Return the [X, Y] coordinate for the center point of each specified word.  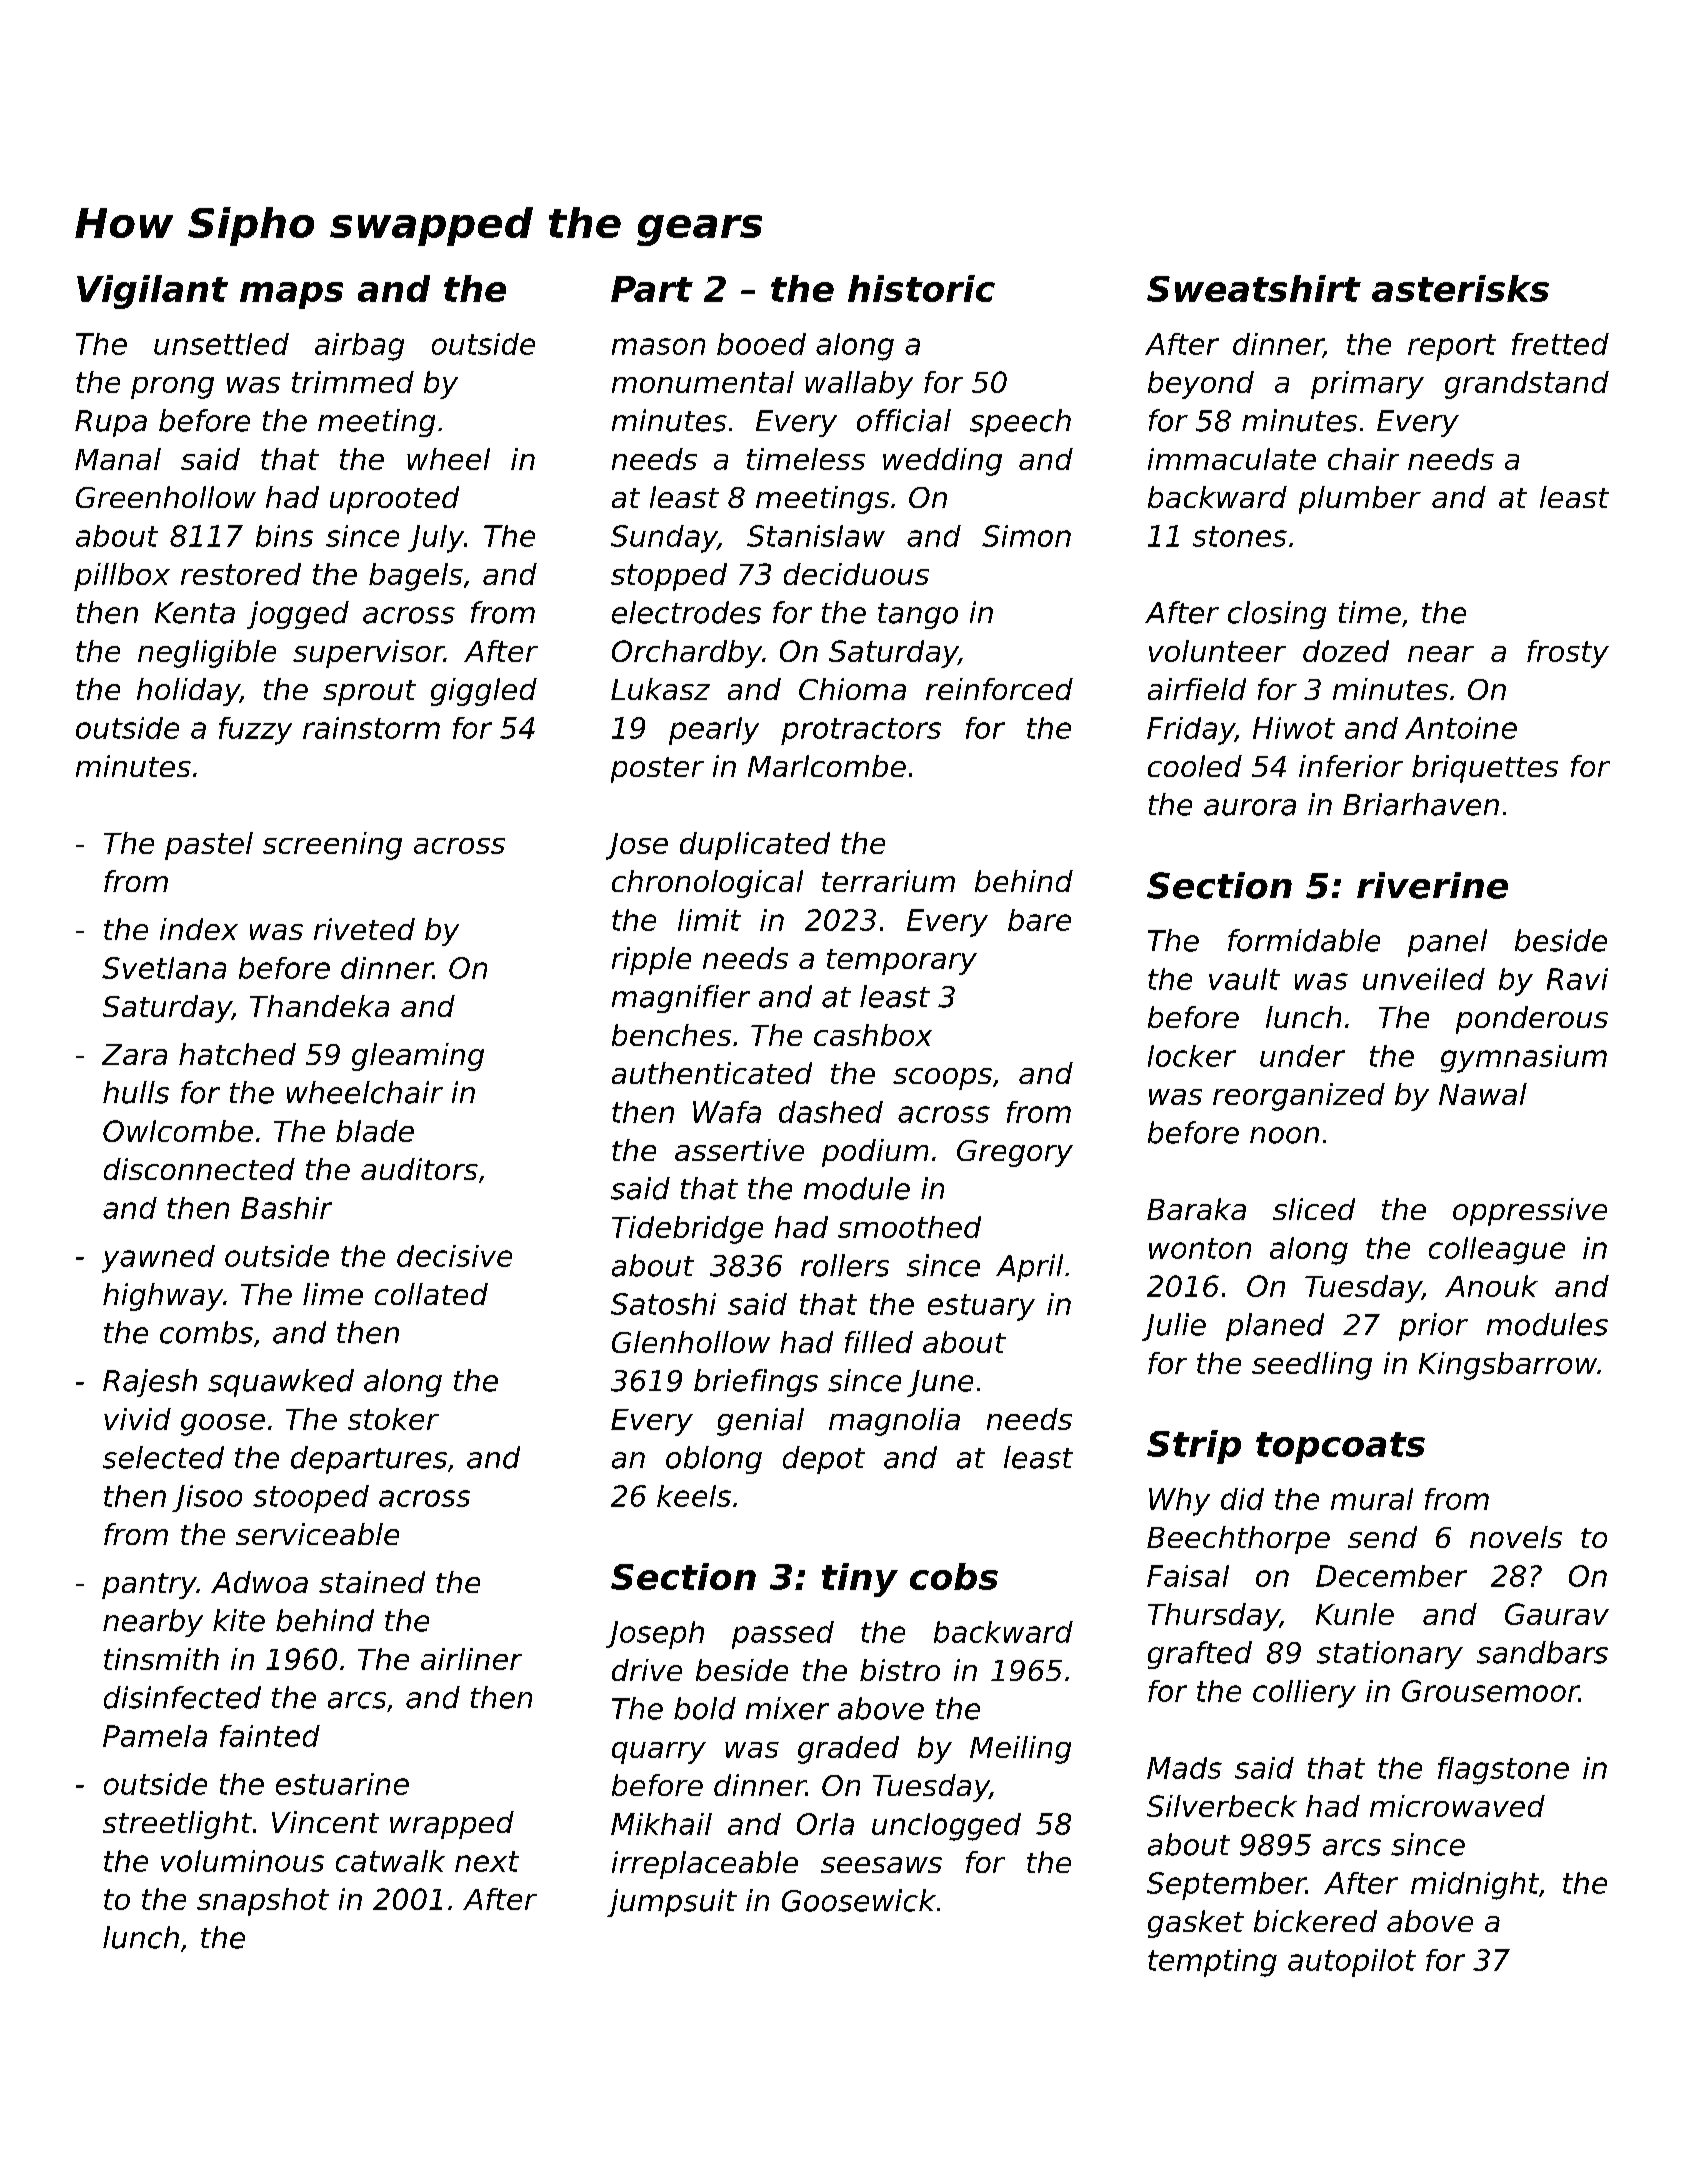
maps [291, 295]
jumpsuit [672, 1903]
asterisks [1460, 288]
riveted [364, 929]
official [904, 420]
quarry [659, 1753]
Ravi [1577, 979]
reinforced [999, 689]
